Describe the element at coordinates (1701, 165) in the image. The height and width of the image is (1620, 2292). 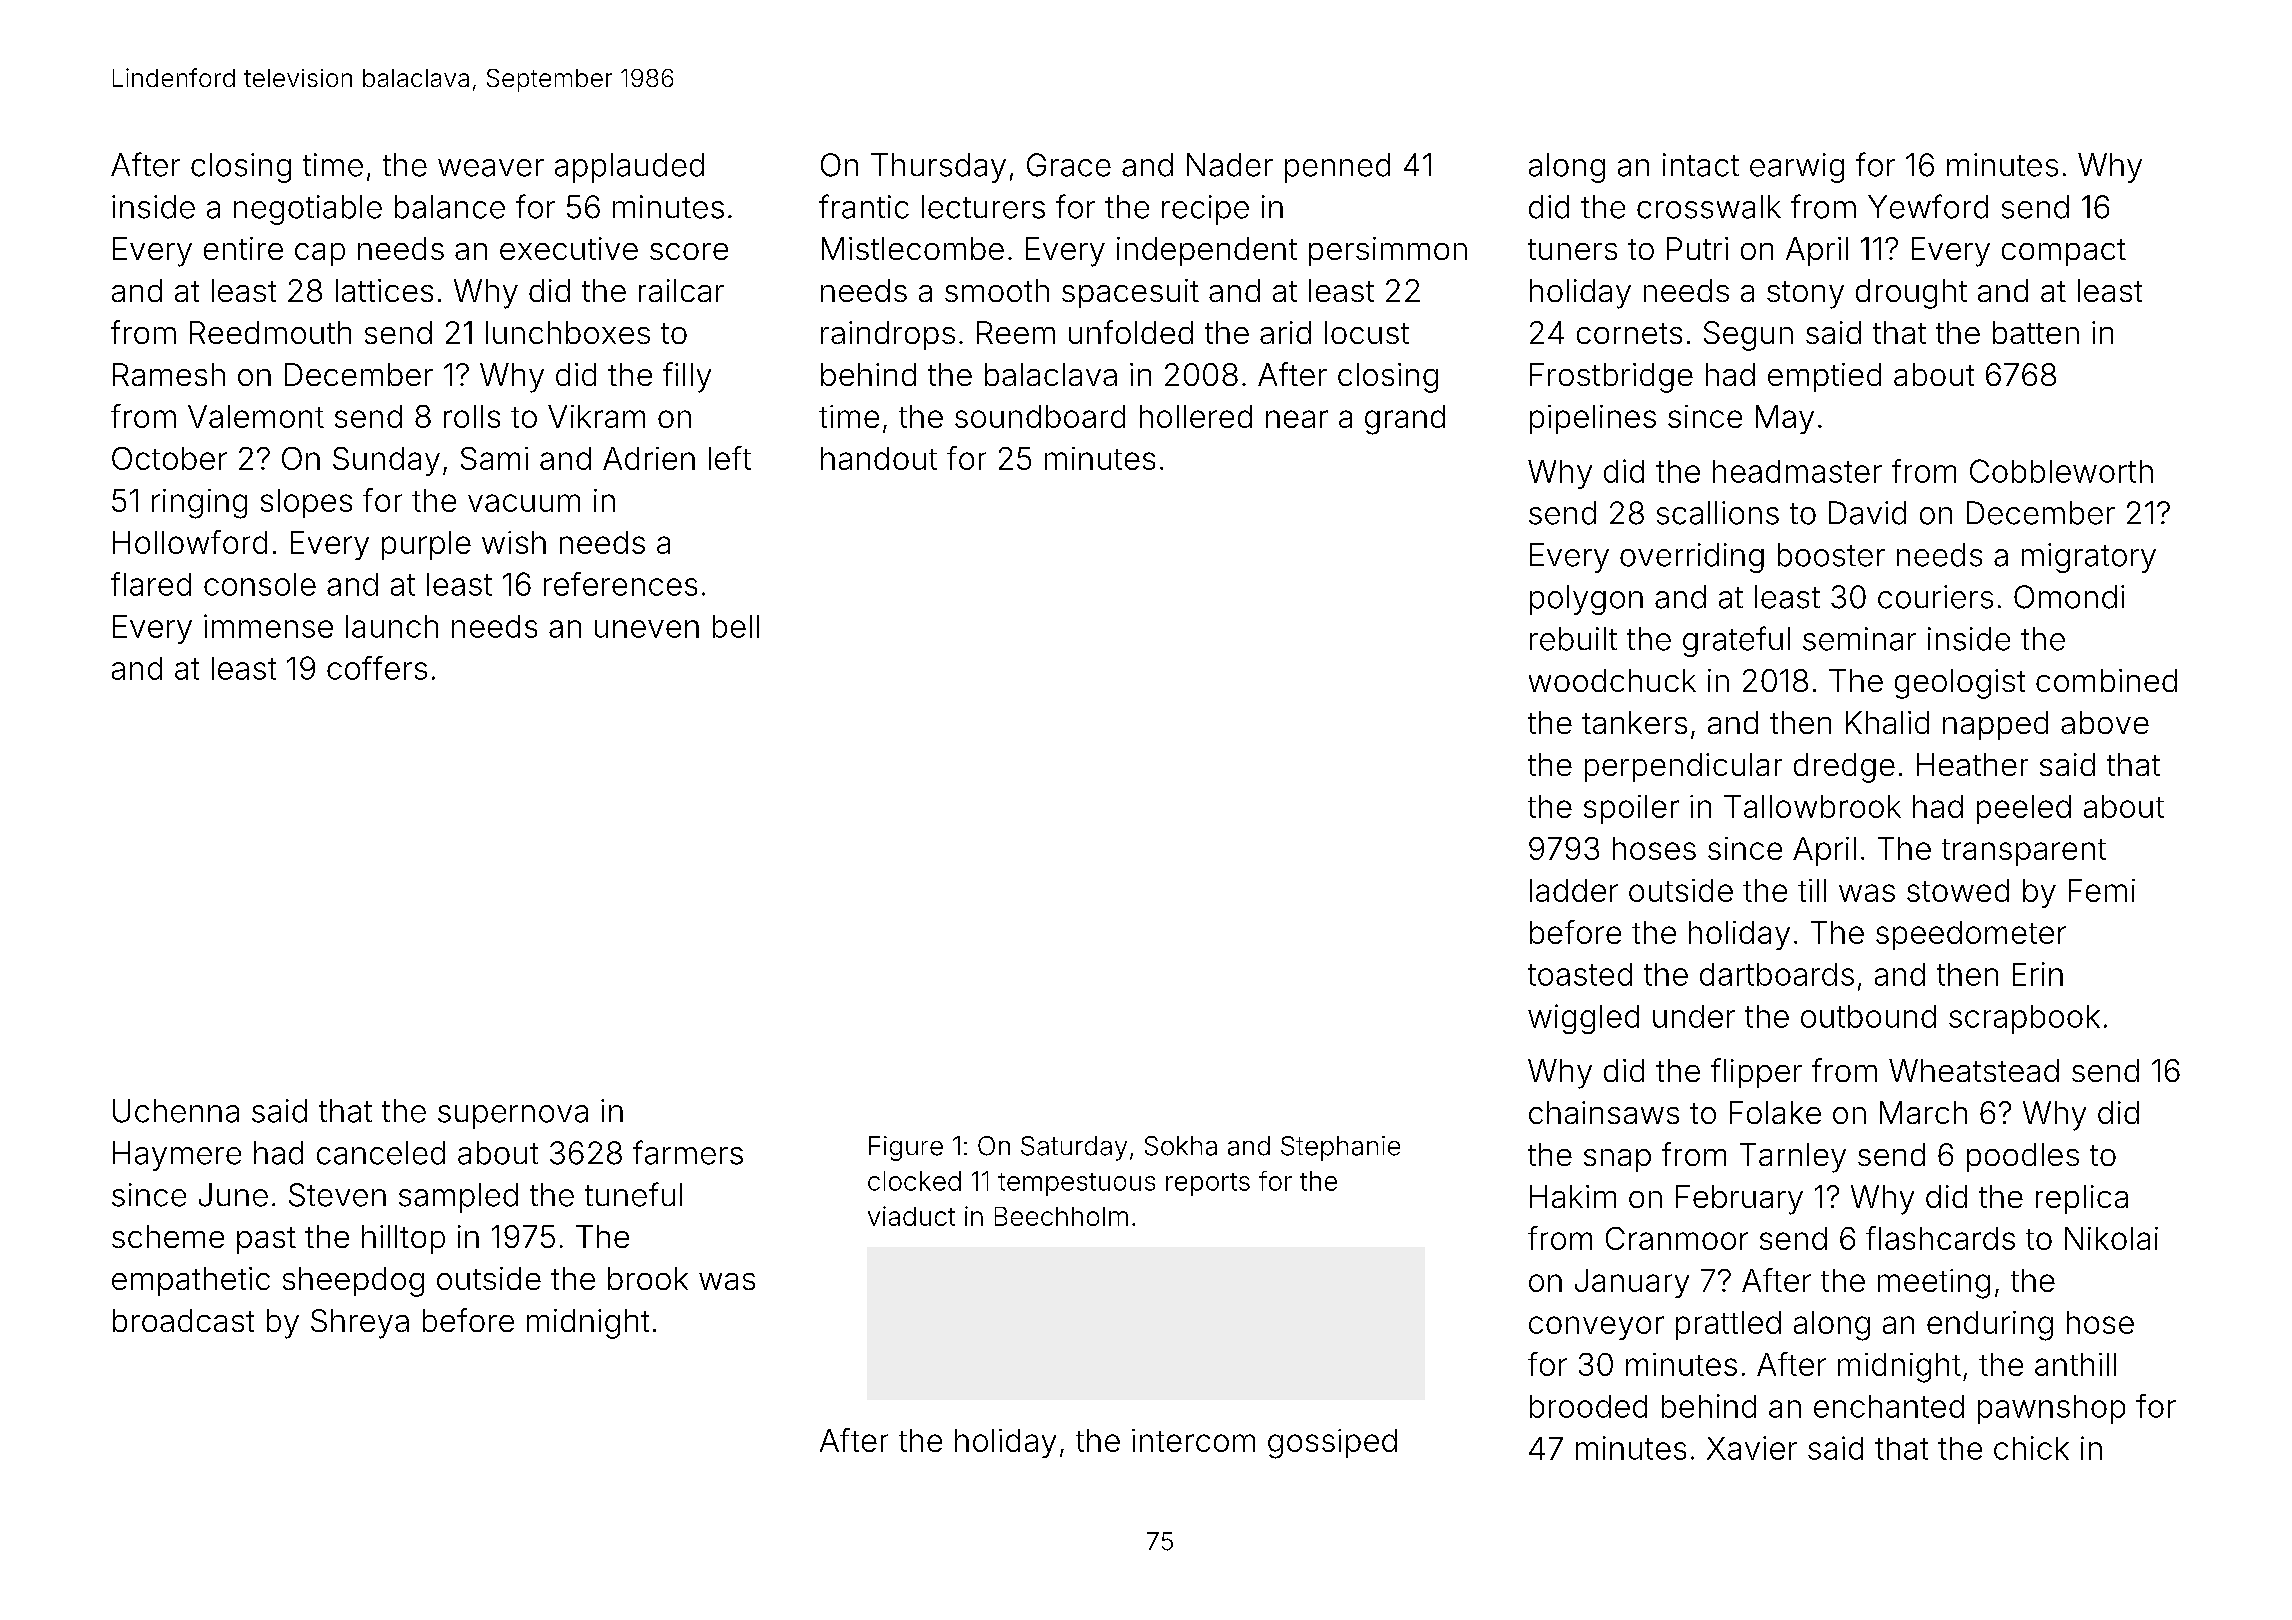
I see `intact` at that location.
